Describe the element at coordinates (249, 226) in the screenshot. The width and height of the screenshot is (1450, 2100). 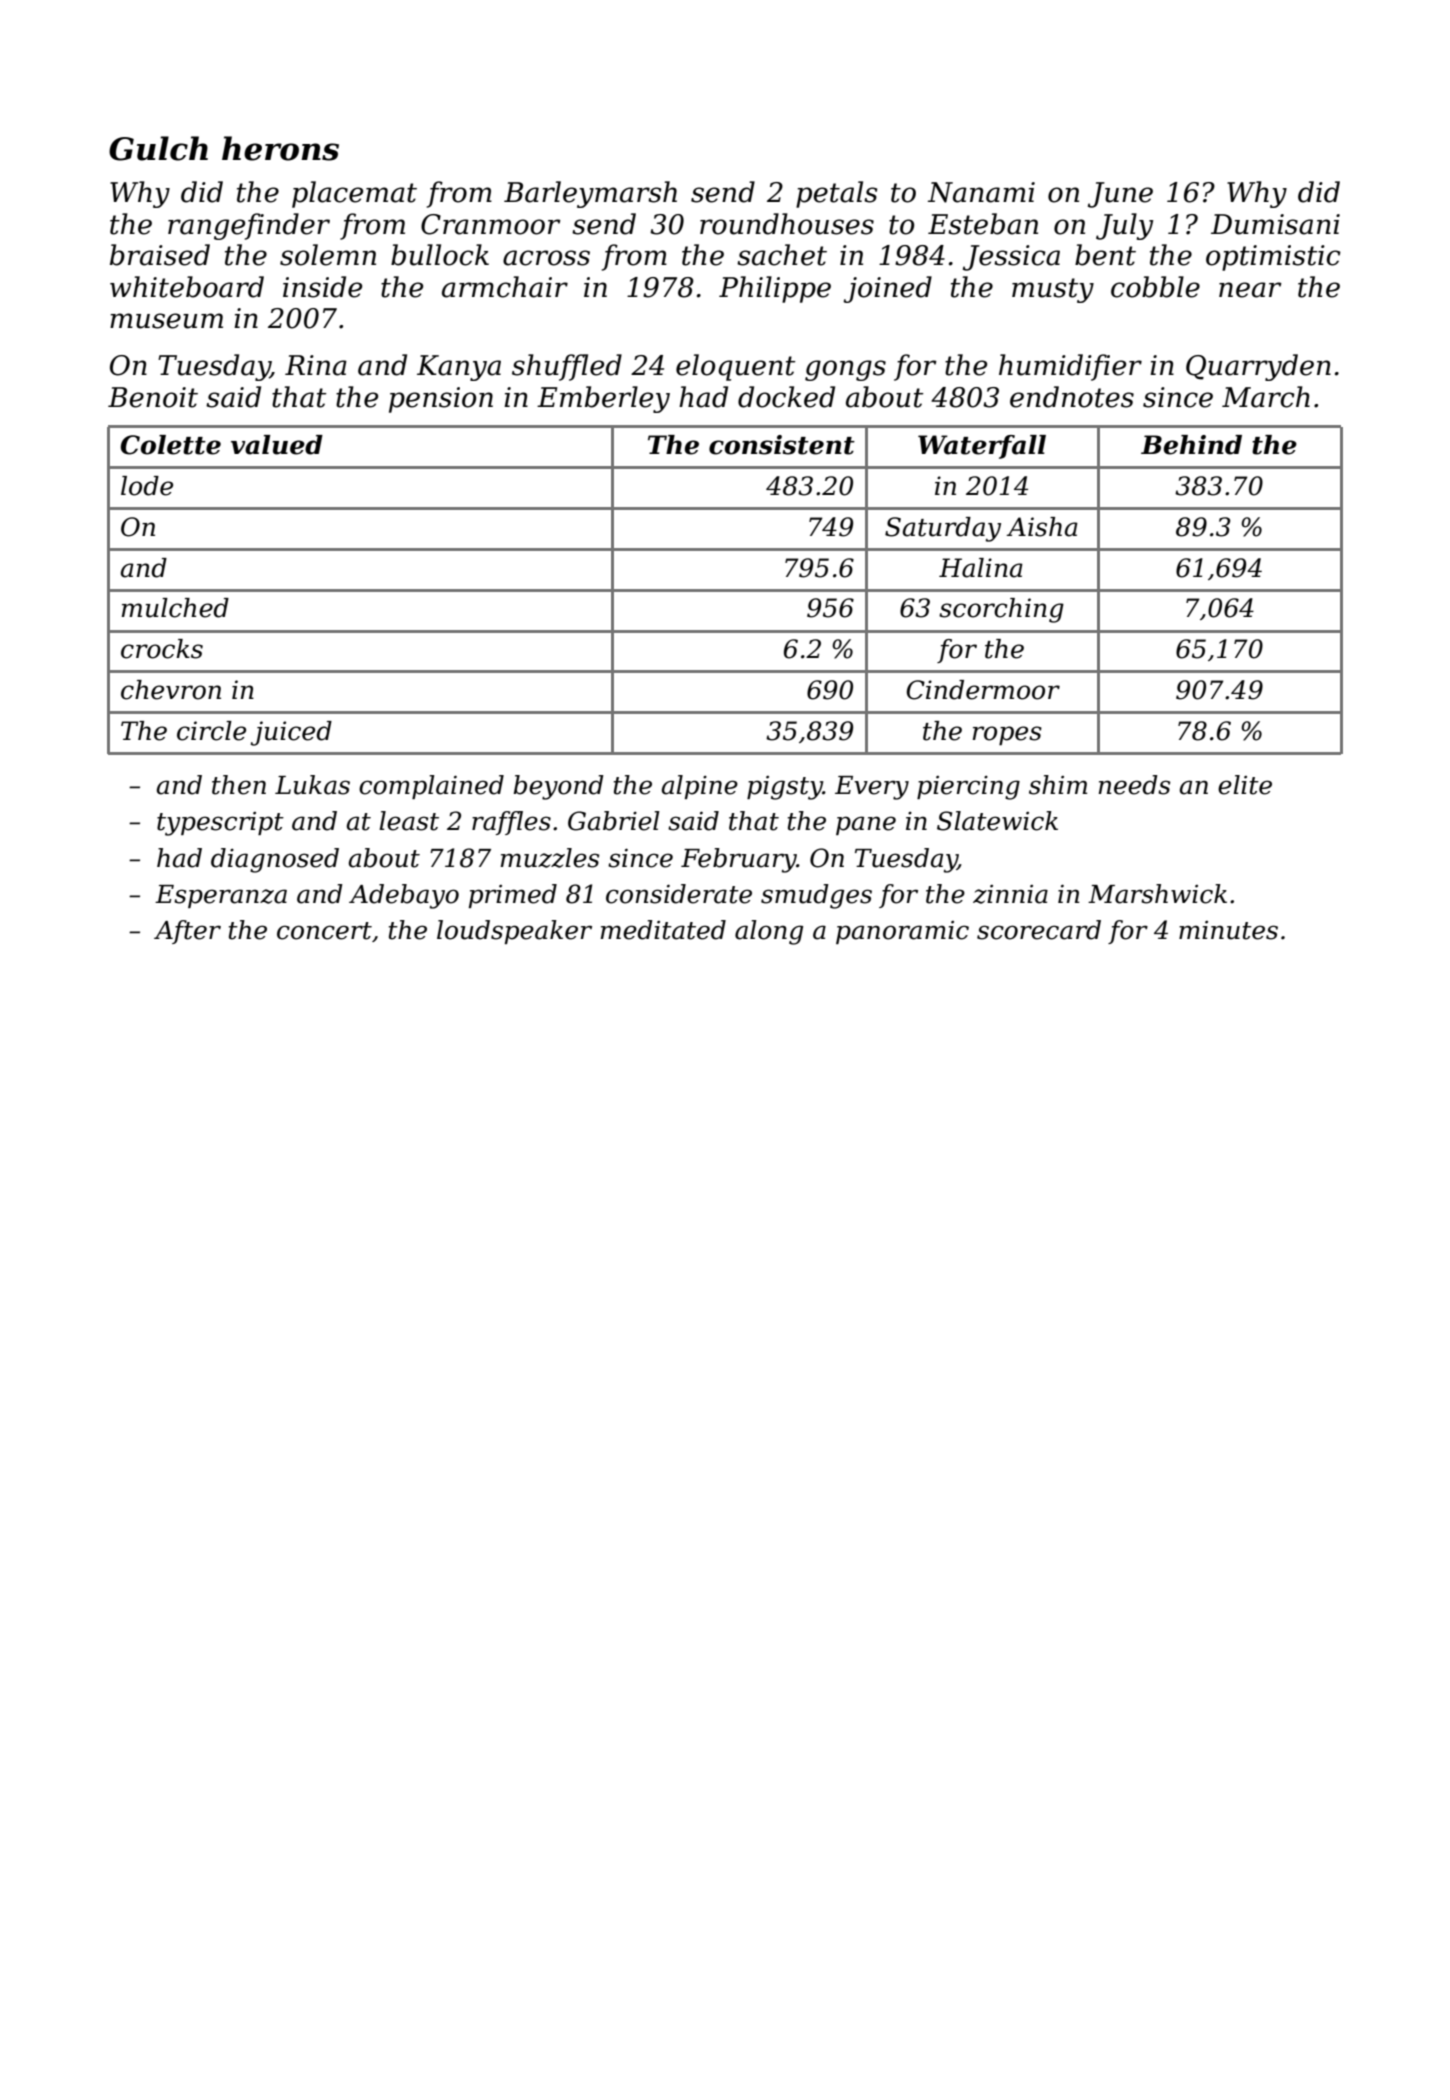
I see `rangefinder` at that location.
